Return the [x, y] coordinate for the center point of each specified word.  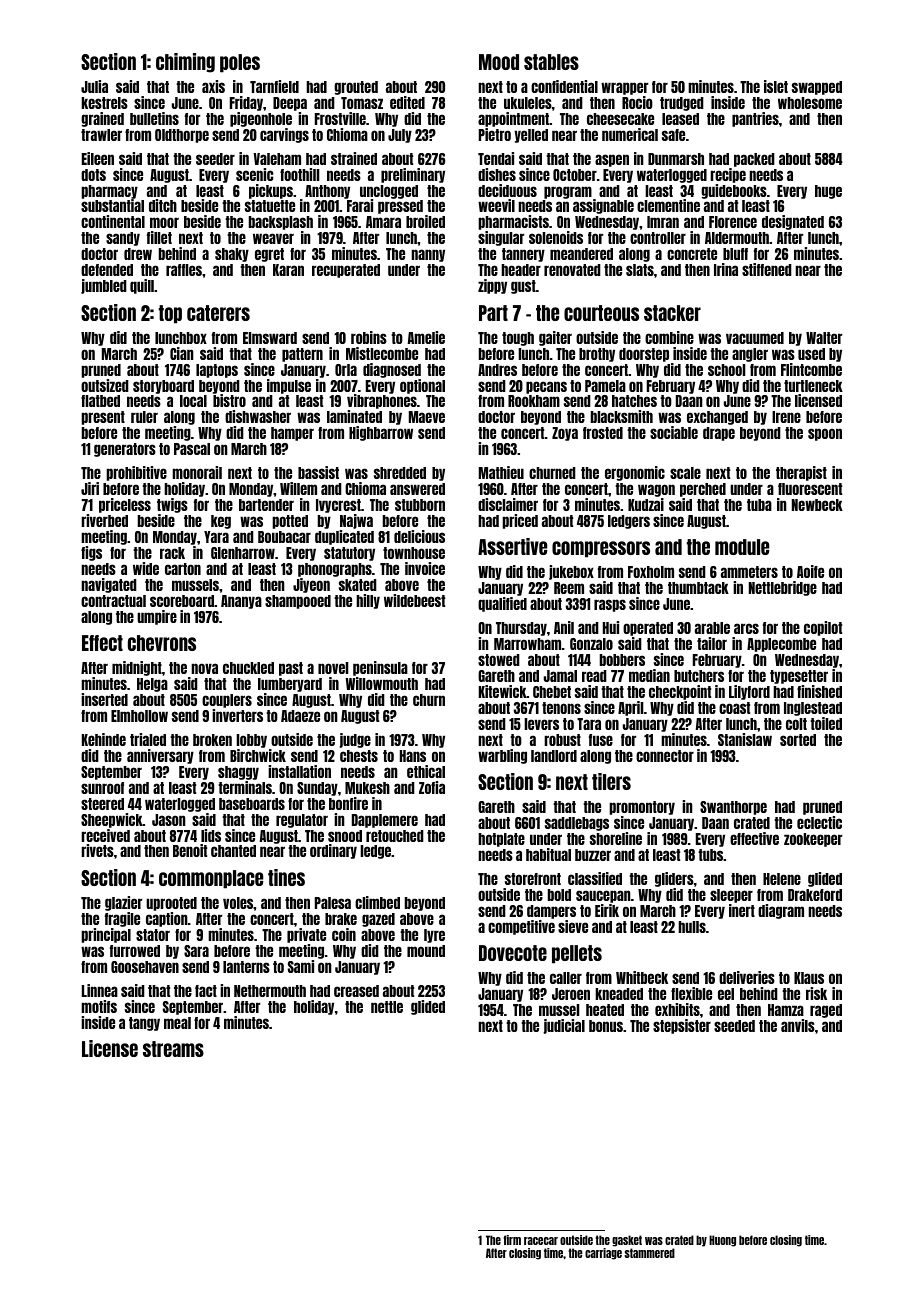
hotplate [501, 840]
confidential [564, 86]
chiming [185, 63]
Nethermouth [270, 991]
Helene [782, 879]
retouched [395, 836]
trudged [682, 104]
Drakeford [815, 895]
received [105, 835]
